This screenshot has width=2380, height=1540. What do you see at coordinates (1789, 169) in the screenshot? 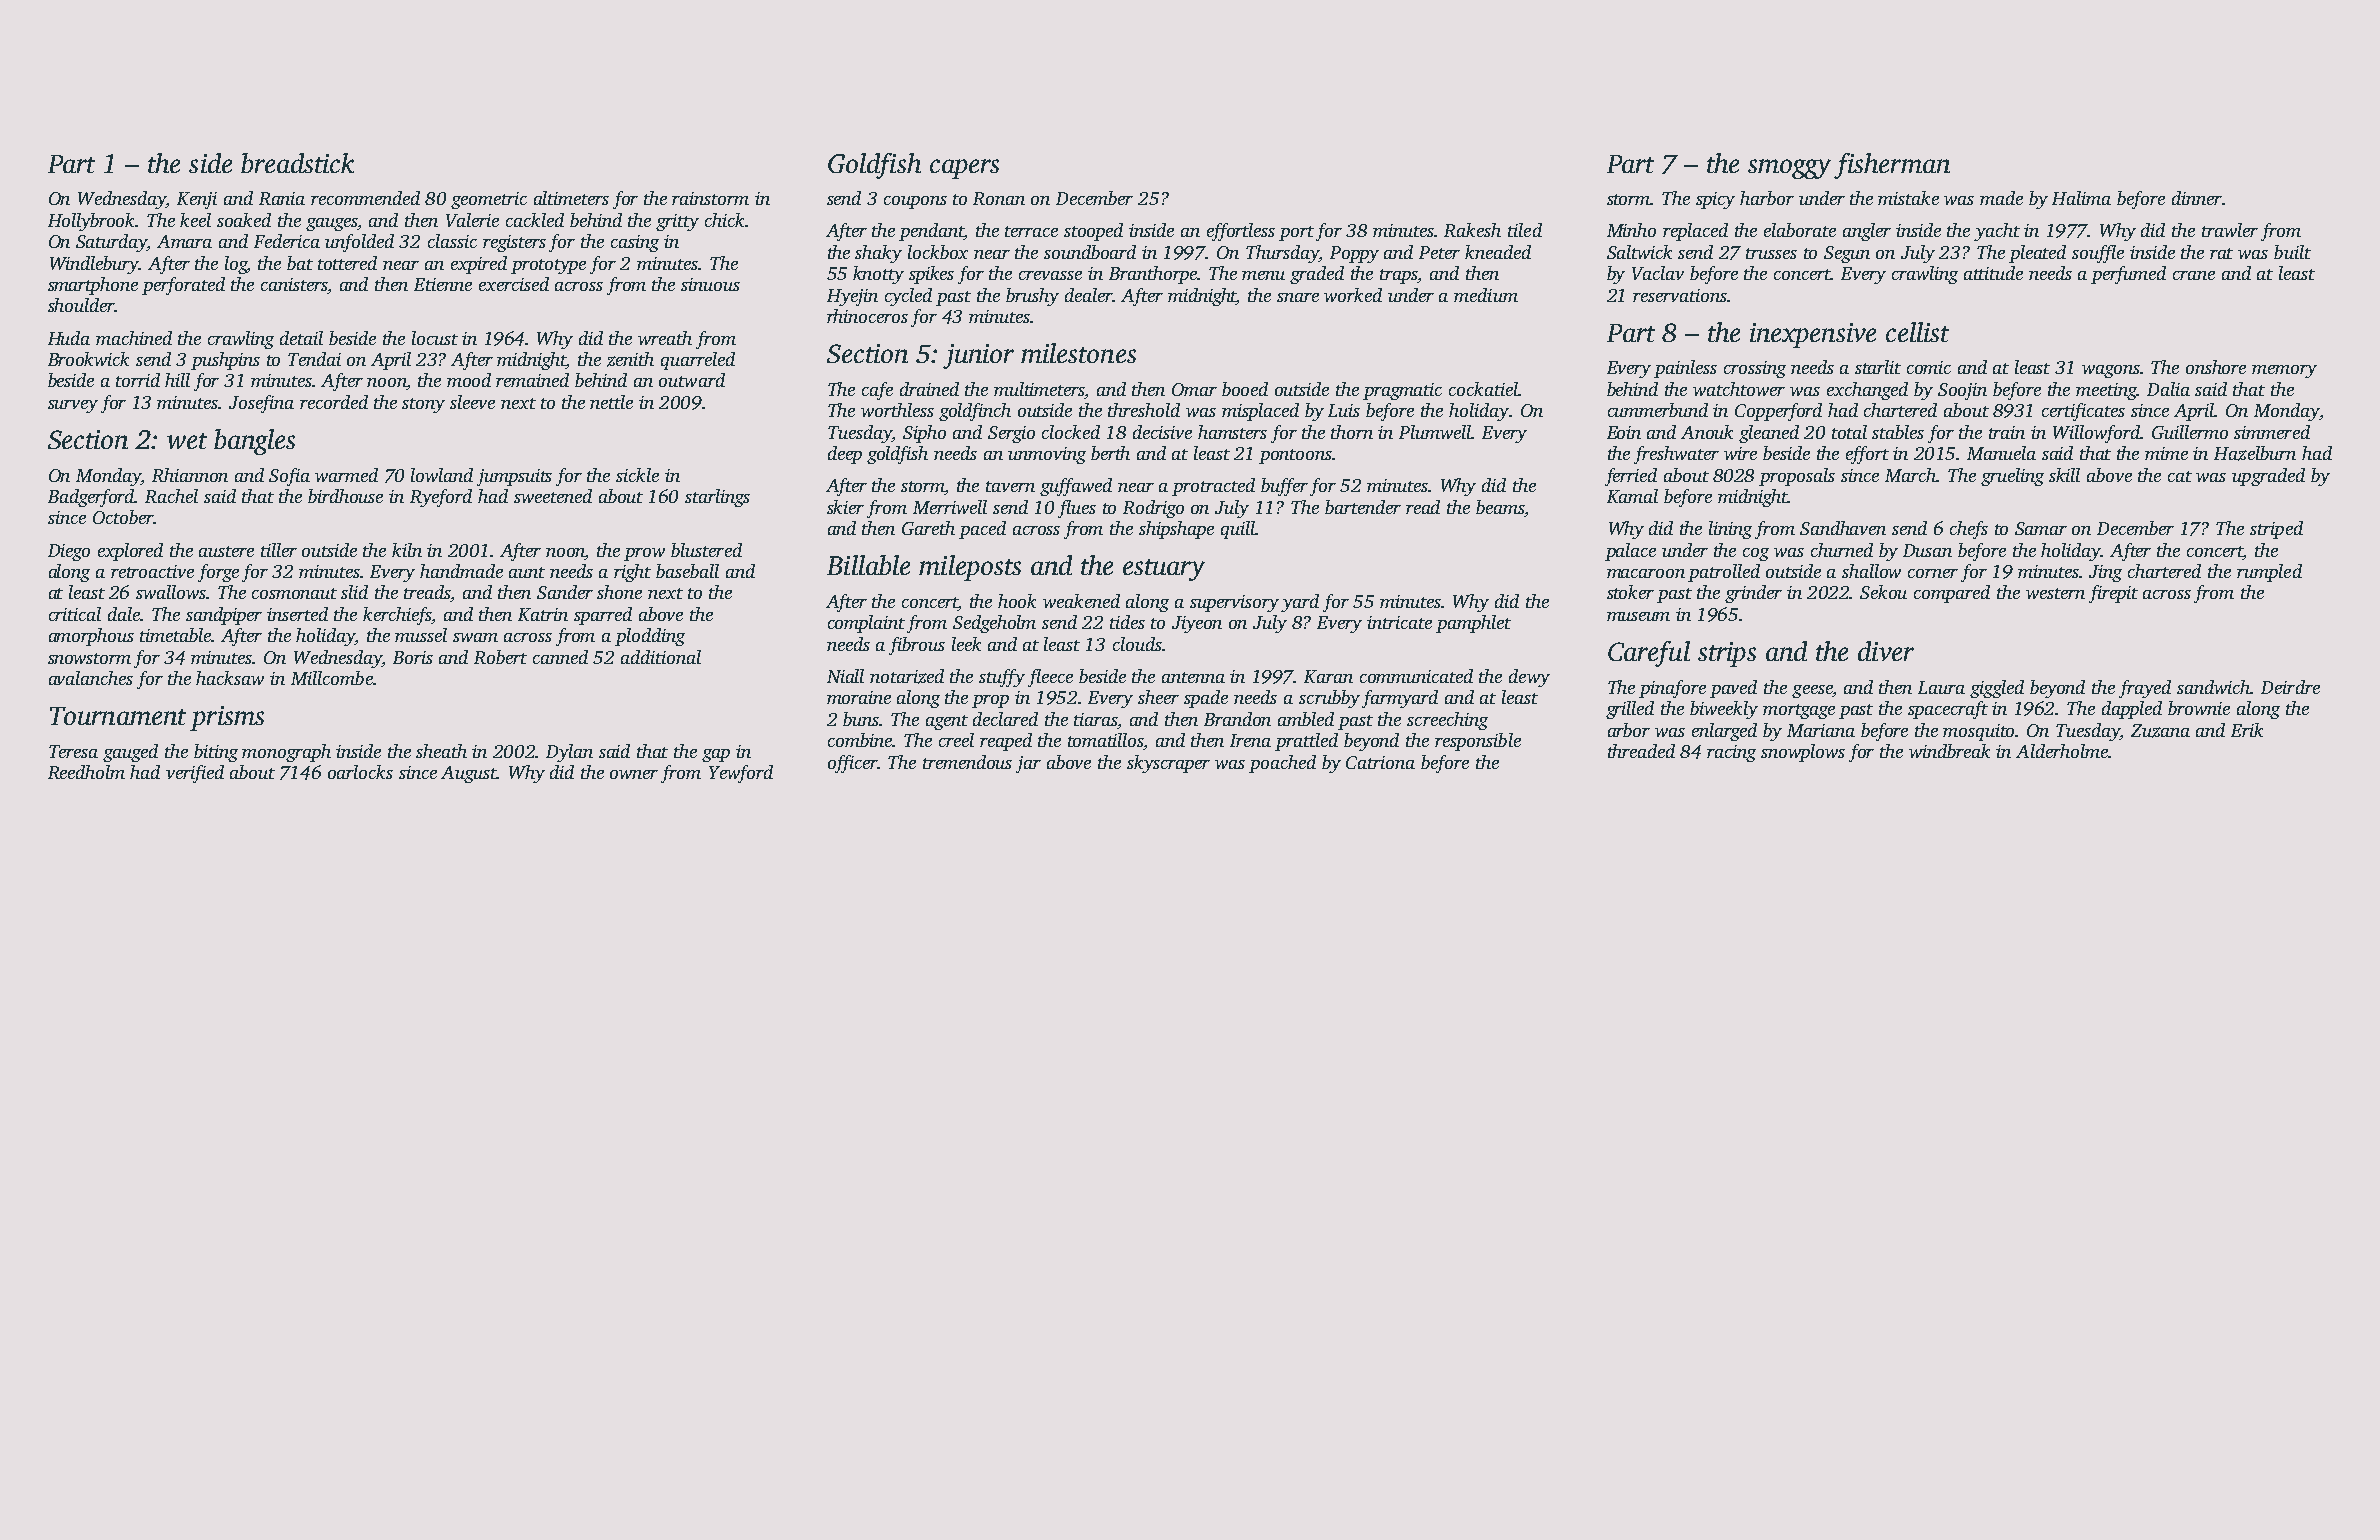
I see `smoggy` at bounding box center [1789, 169].
